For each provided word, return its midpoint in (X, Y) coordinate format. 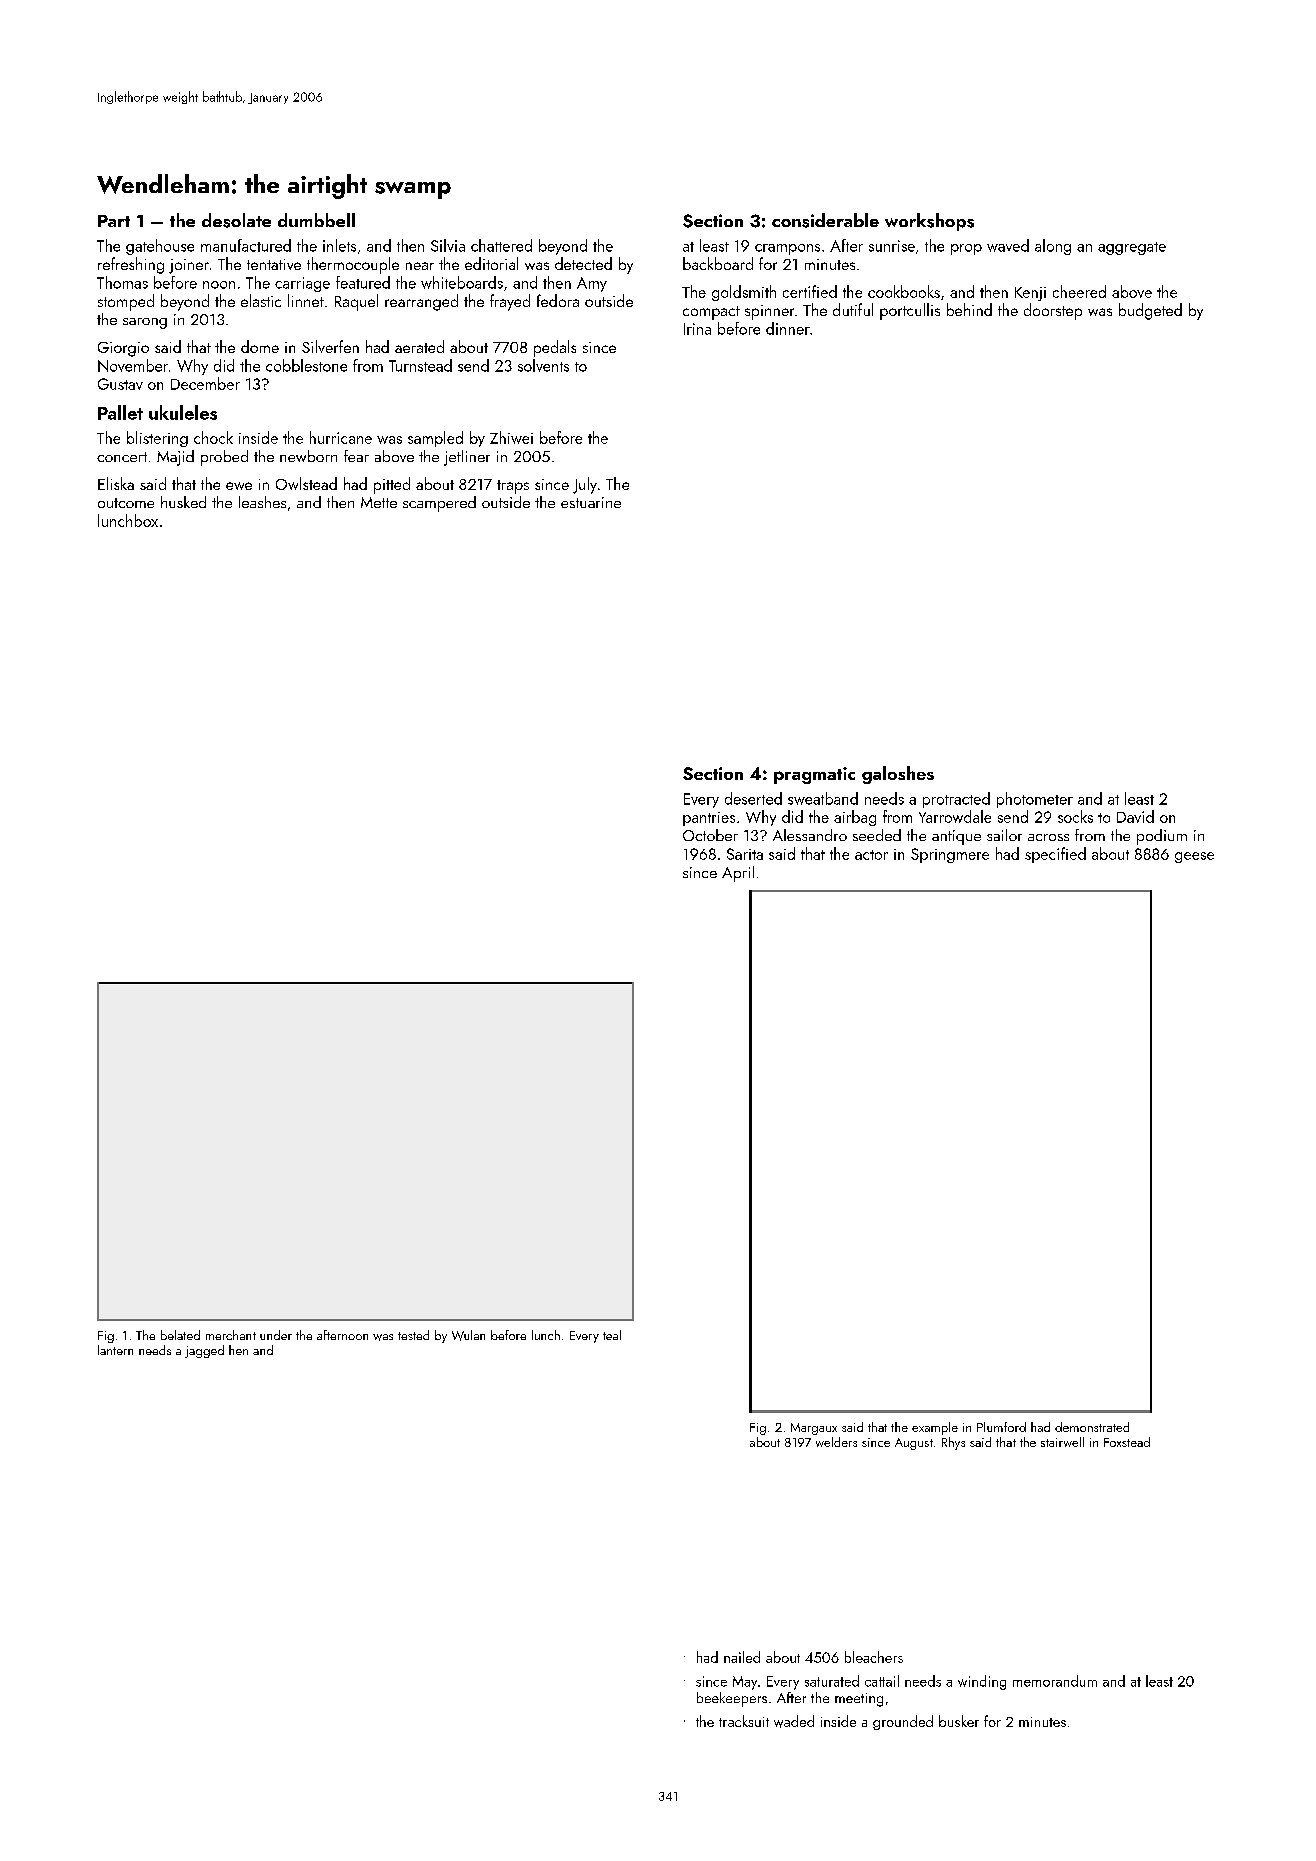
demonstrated (1092, 1427)
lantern (115, 1350)
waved (1008, 245)
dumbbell (316, 220)
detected (583, 263)
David (1135, 816)
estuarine (591, 502)
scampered (439, 504)
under (276, 1335)
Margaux (814, 1429)
